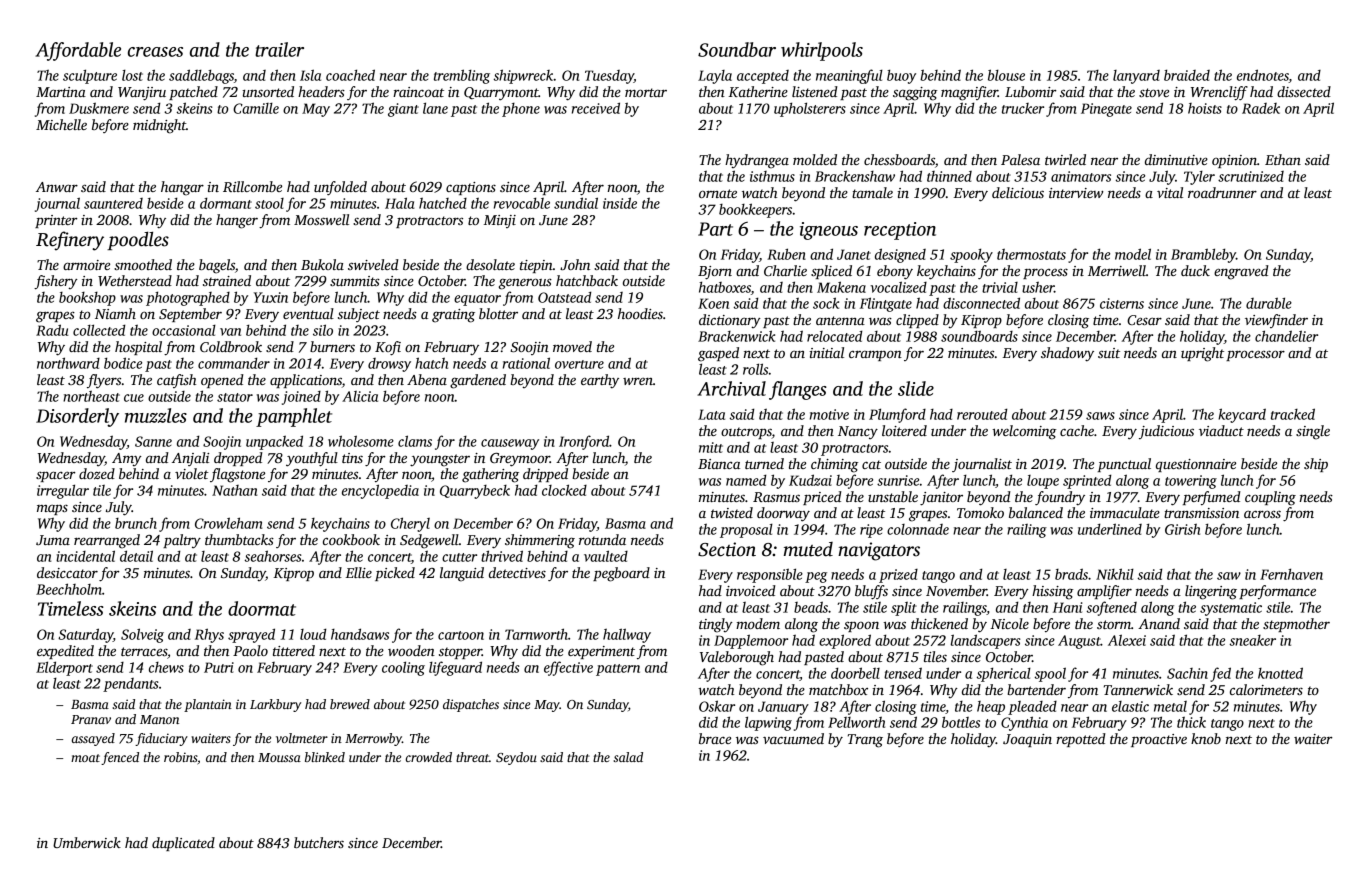 The width and height of the screenshot is (1372, 887). Describe the element at coordinates (411, 650) in the screenshot. I see `wooden` at that location.
